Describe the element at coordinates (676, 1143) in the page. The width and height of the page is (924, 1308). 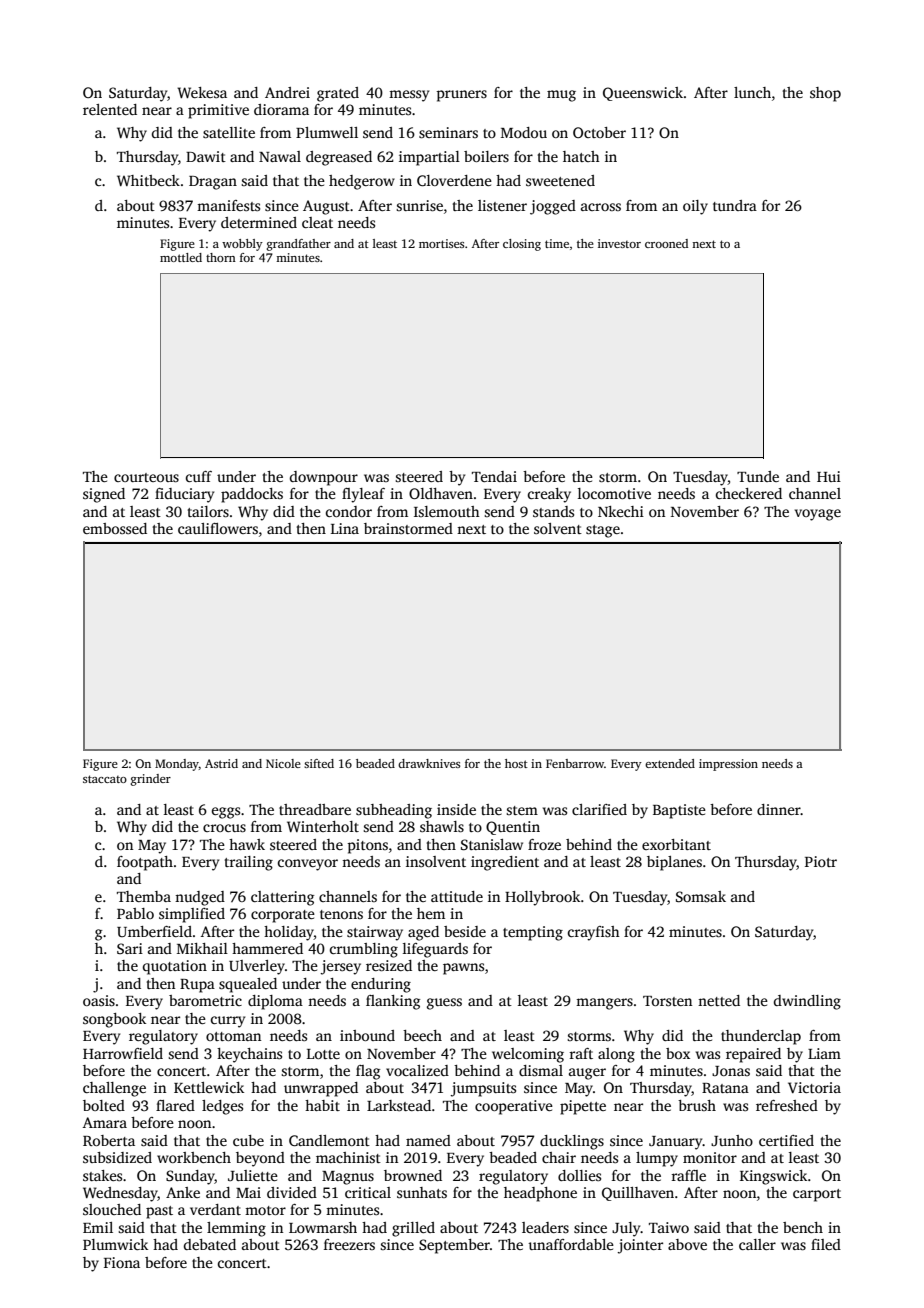
I see `January` at that location.
